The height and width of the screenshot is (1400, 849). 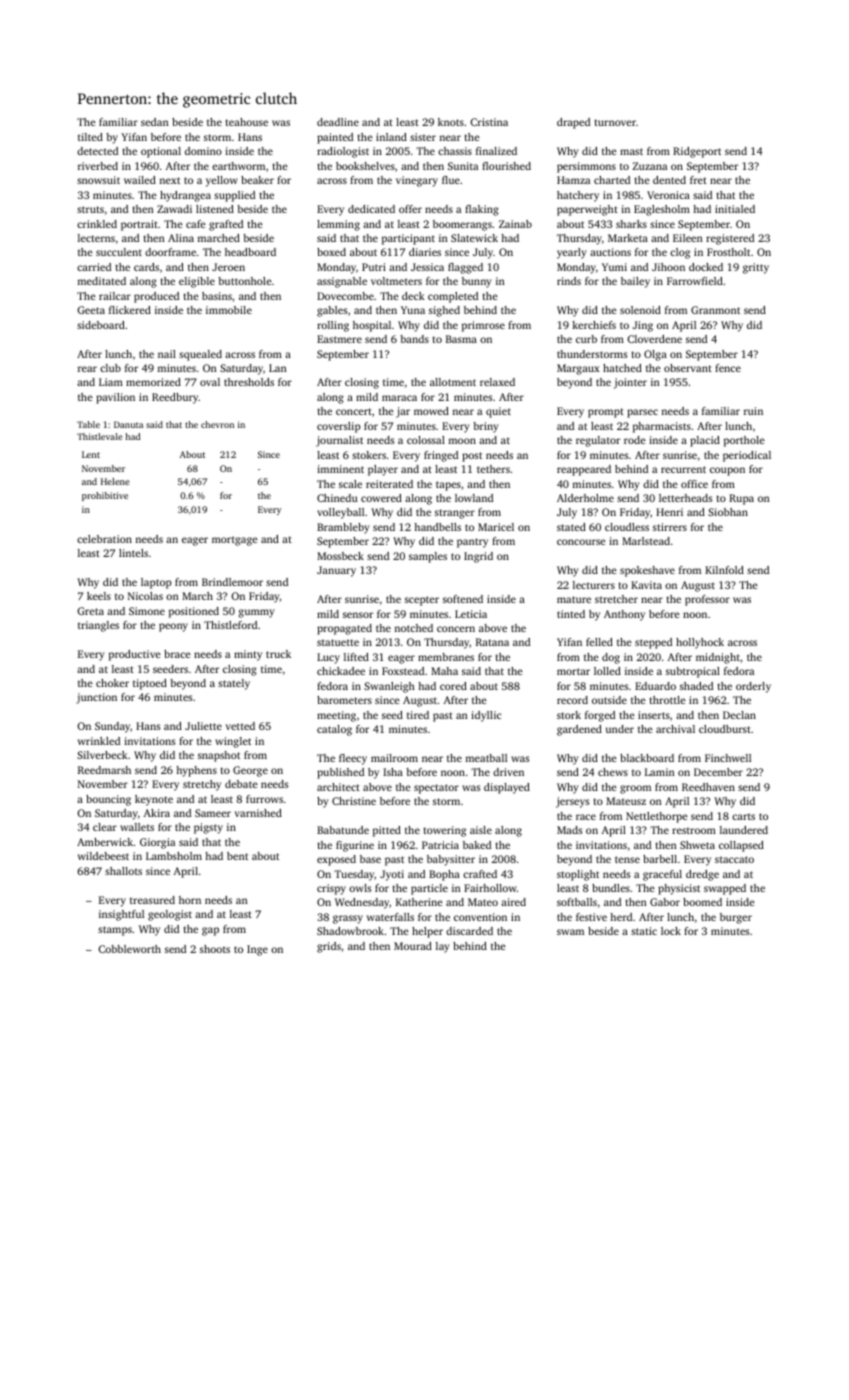 What do you see at coordinates (728, 512) in the screenshot?
I see `Siobhan` at bounding box center [728, 512].
